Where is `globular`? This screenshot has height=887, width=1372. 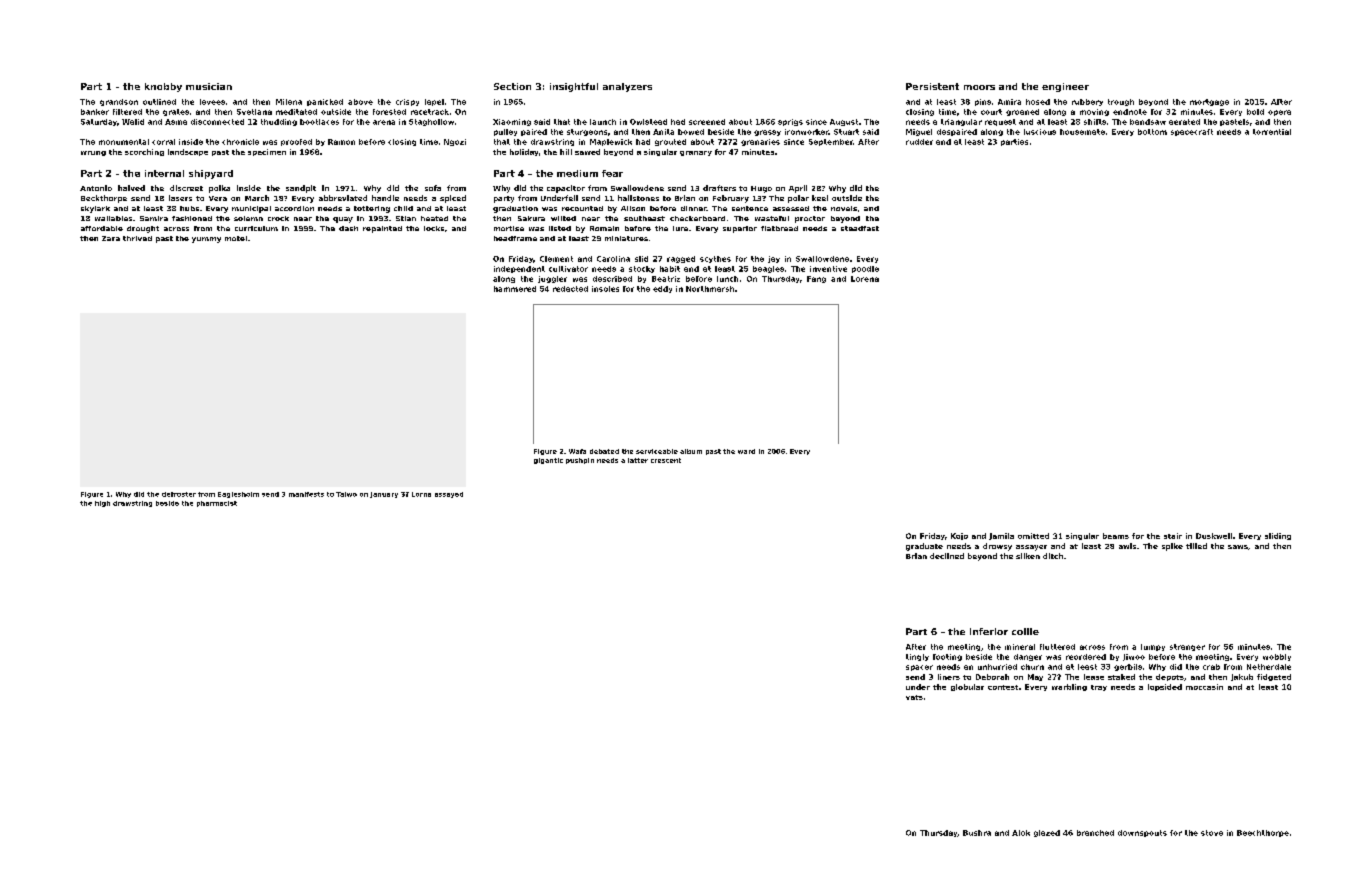 globular is located at coordinates (967, 687).
